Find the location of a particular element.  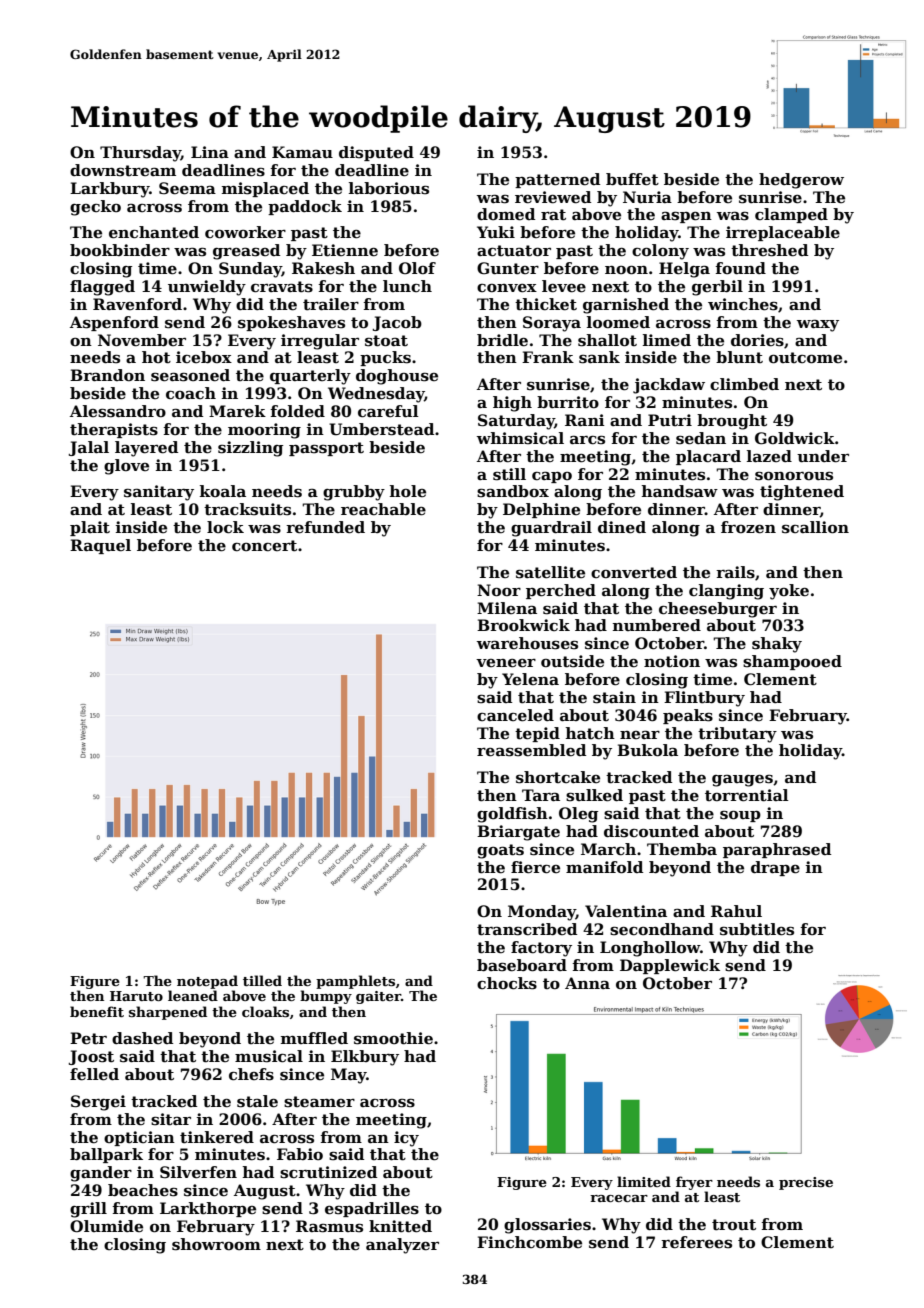

Jalal is located at coordinates (89, 448).
